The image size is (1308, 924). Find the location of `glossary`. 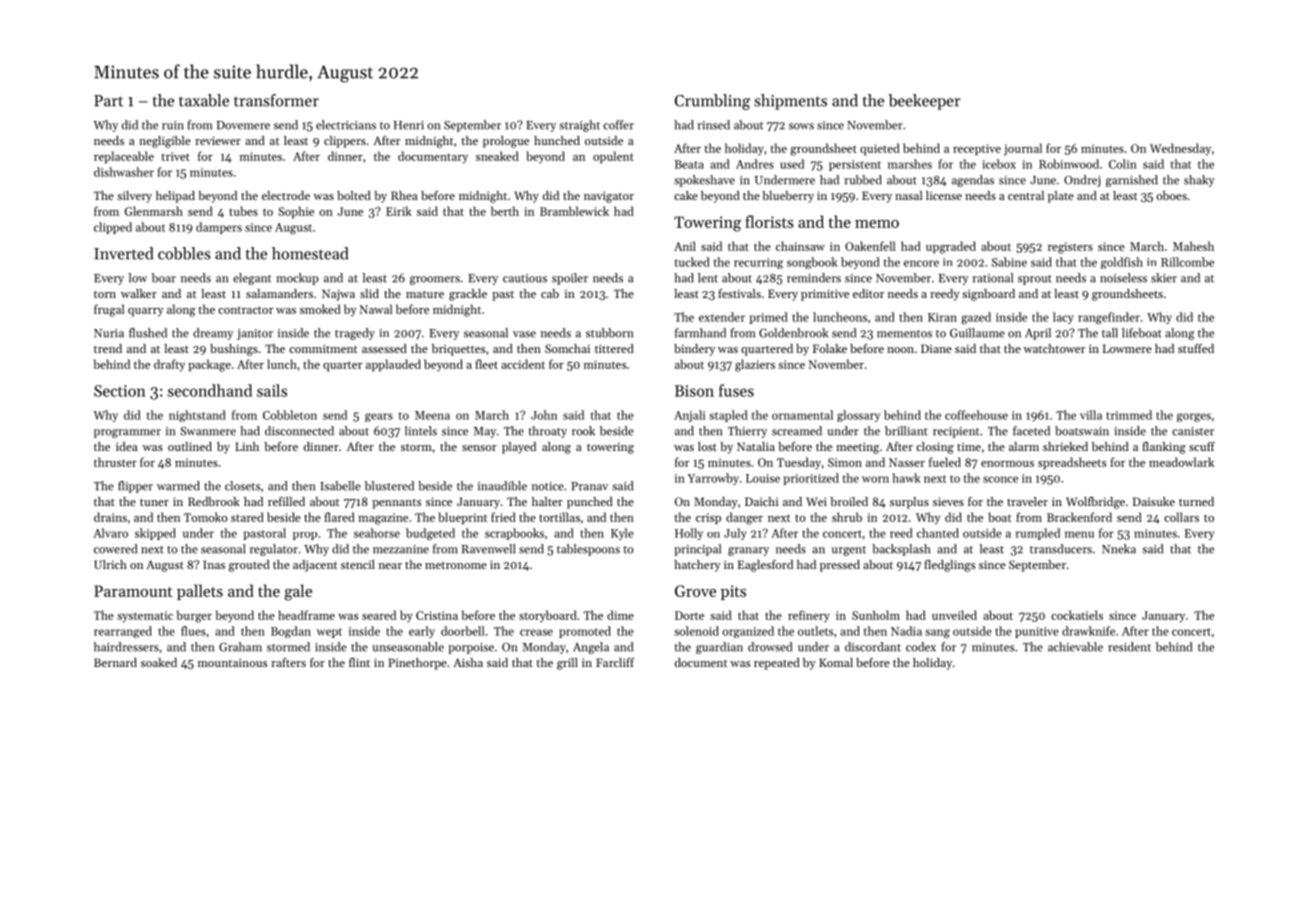

glossary is located at coordinates (858, 416).
